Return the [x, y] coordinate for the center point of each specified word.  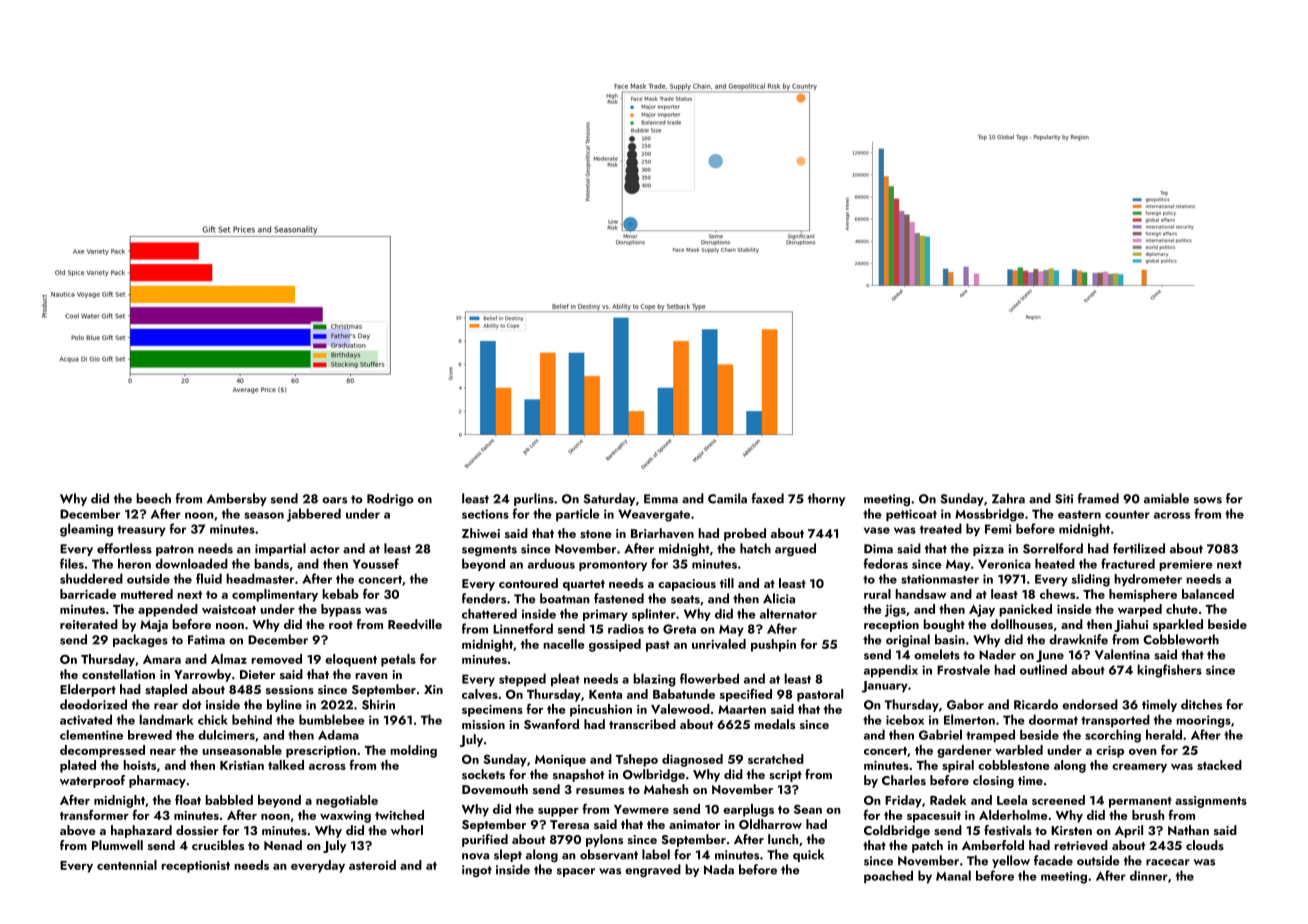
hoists [139, 765]
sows [1208, 500]
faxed [767, 498]
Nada [719, 869]
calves [480, 694]
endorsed [1090, 704]
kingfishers [1169, 671]
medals [774, 724]
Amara [162, 659]
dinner [1149, 875]
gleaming [86, 530]
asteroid [372, 865]
